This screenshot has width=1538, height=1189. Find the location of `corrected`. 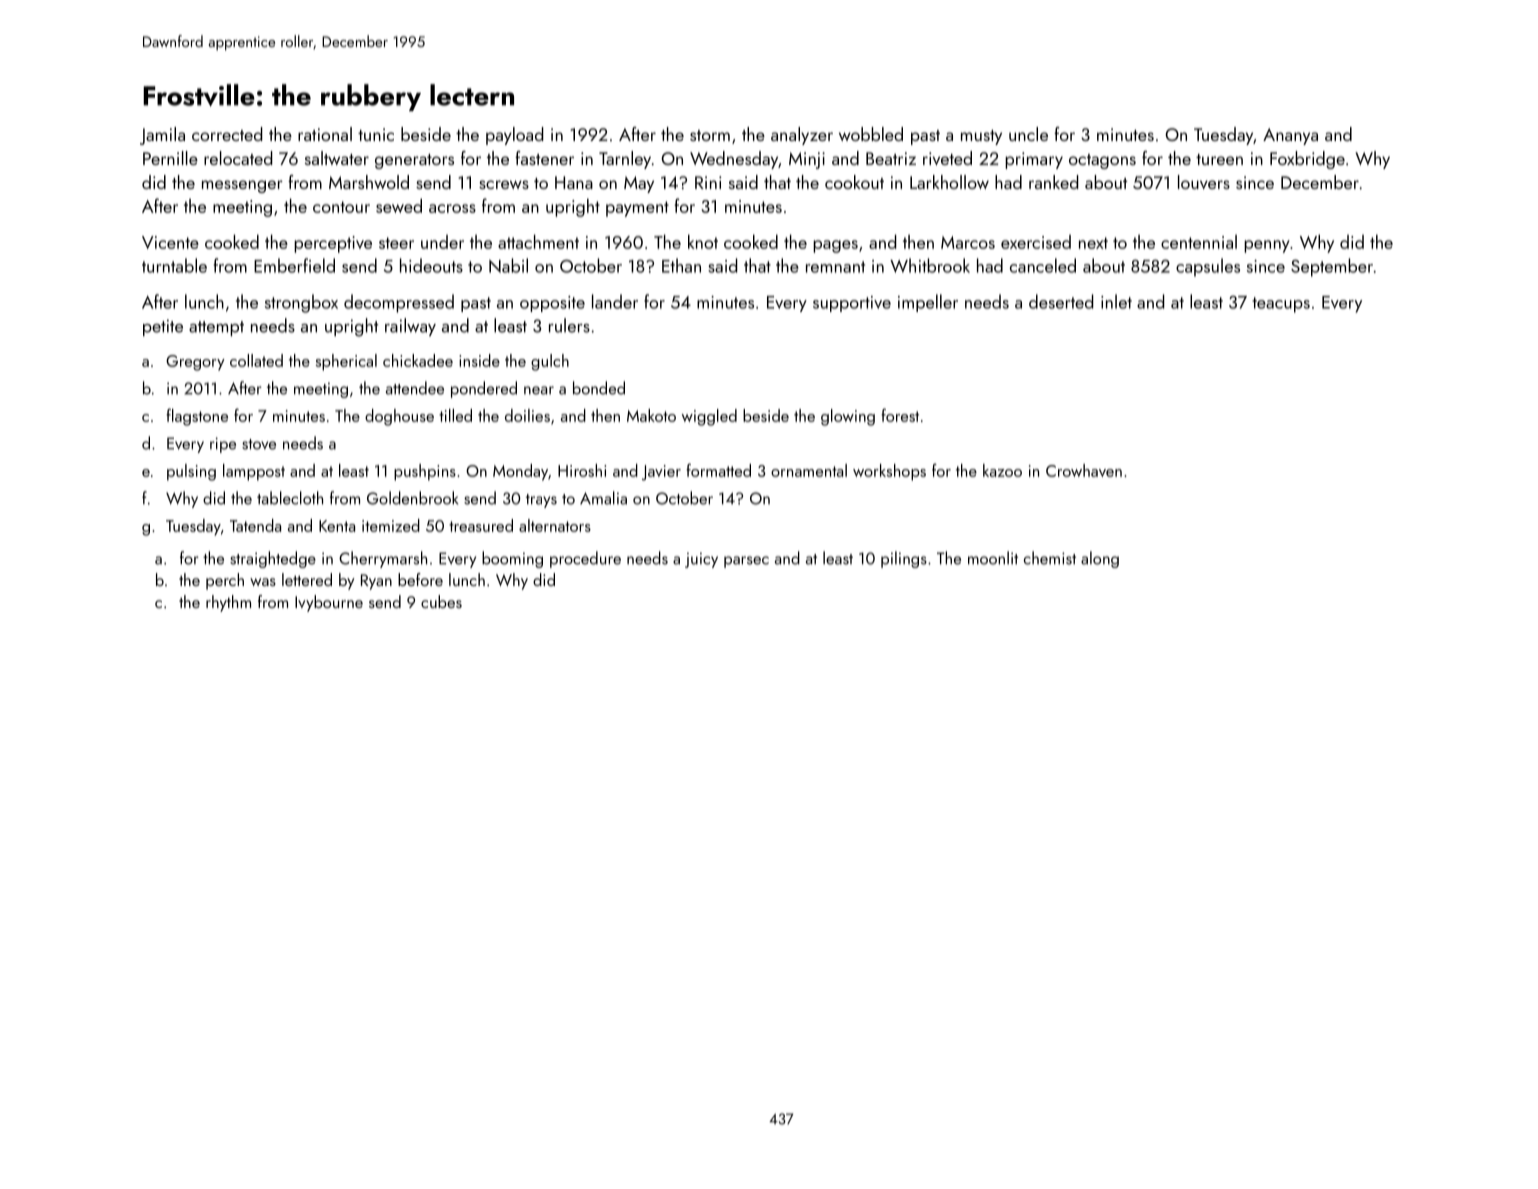

corrected is located at coordinates (227, 134).
